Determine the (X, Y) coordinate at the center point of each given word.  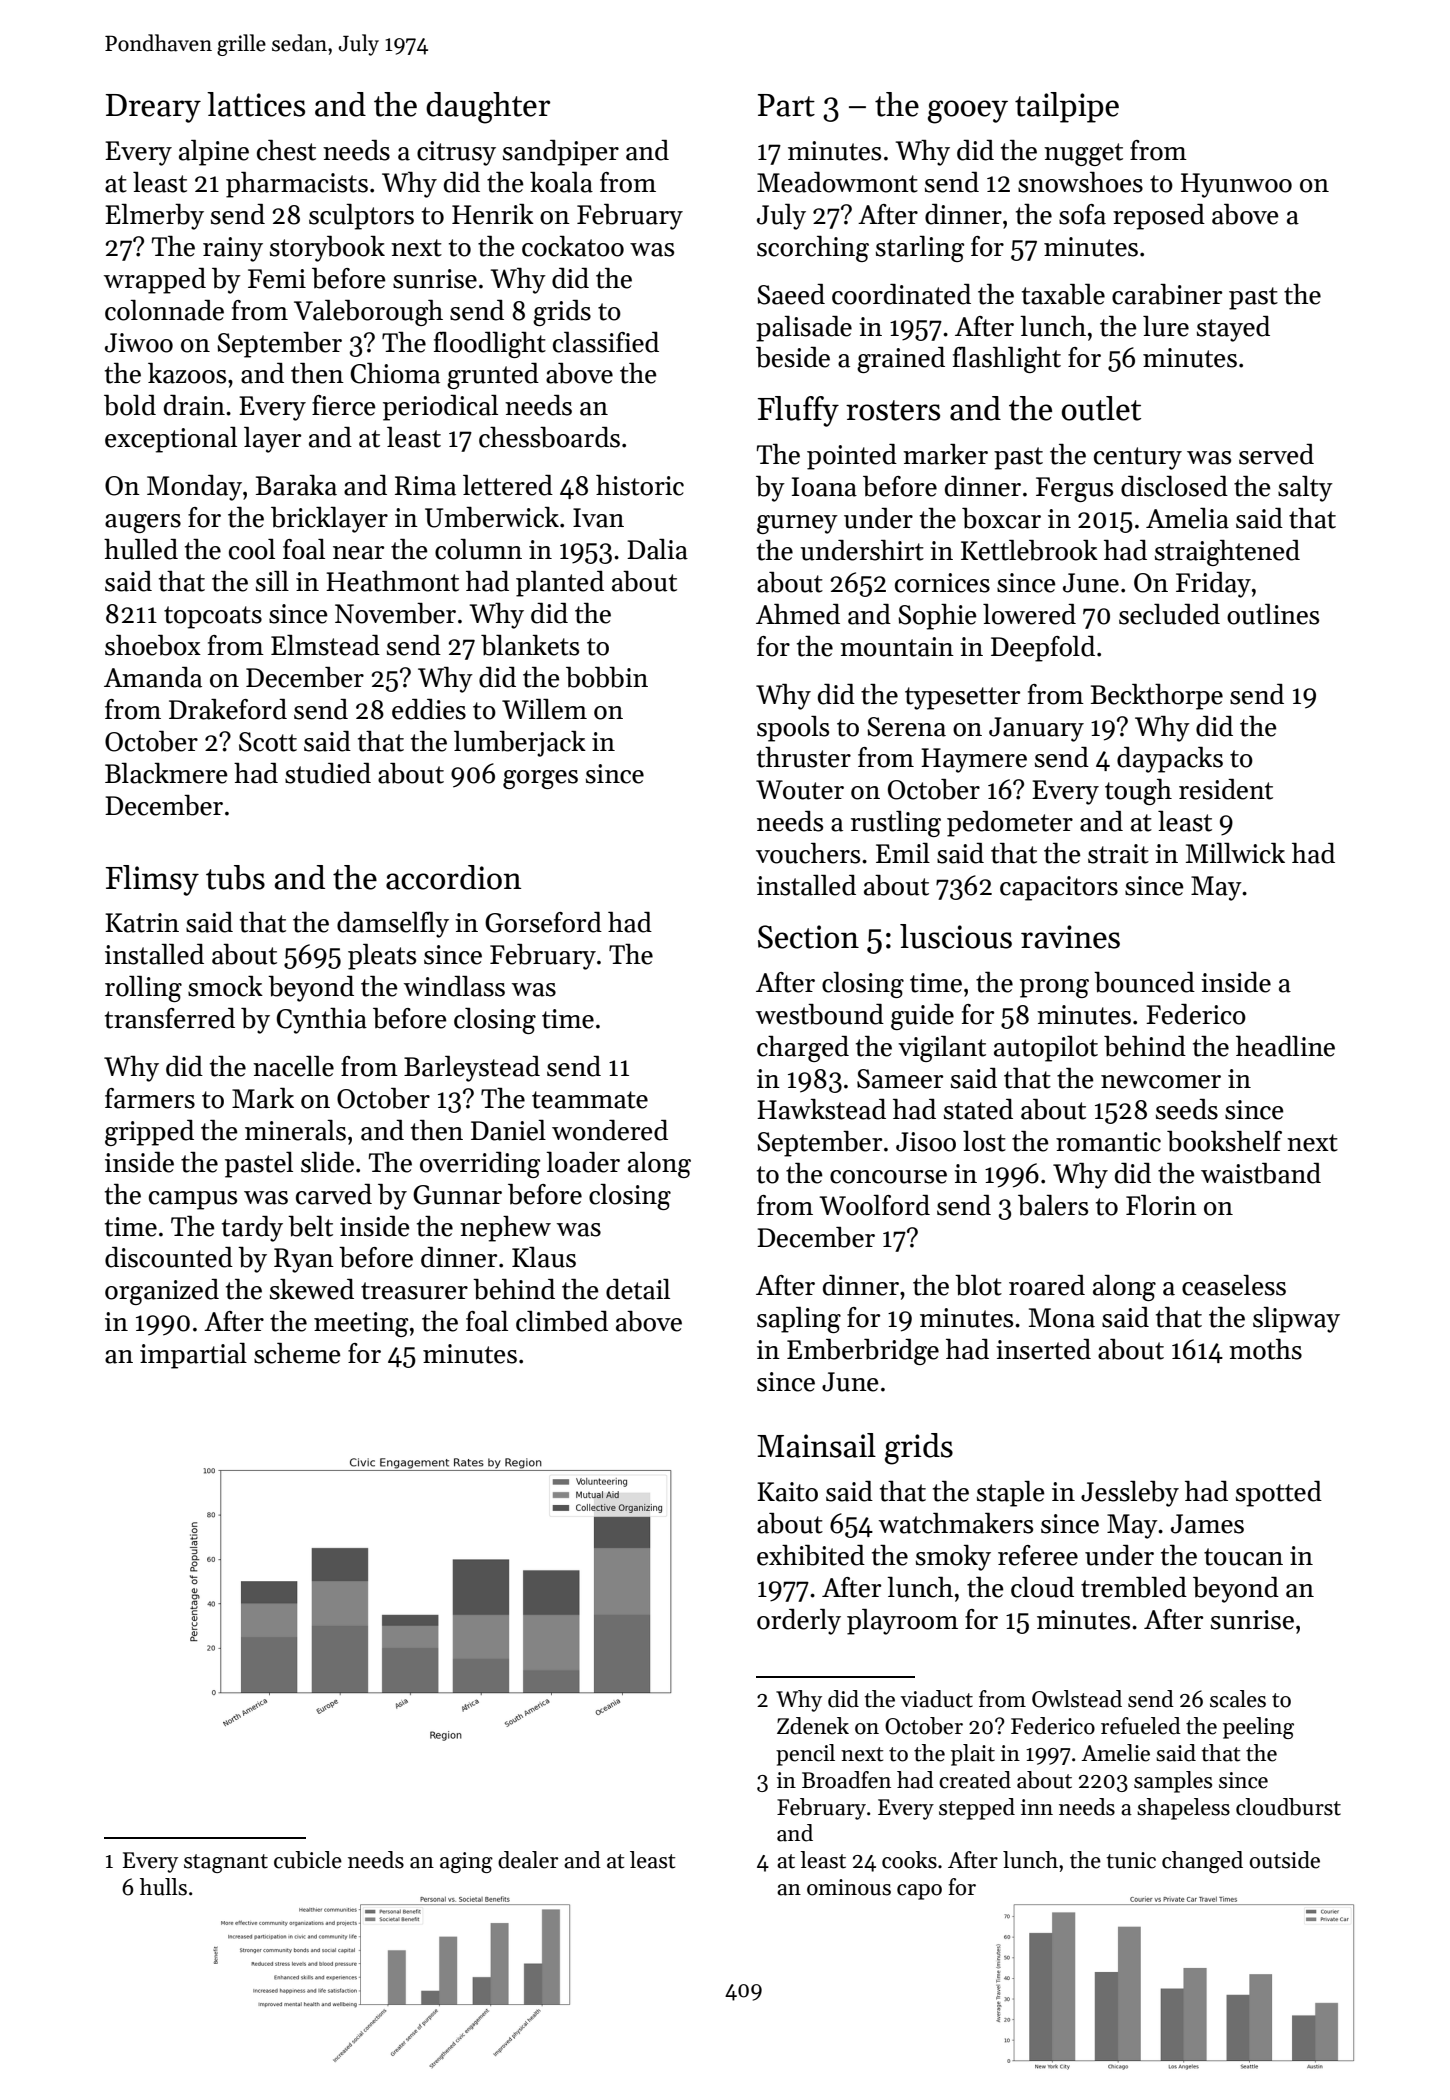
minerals (295, 1130)
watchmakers (956, 1523)
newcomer (1161, 1082)
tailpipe (1067, 107)
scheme (297, 1353)
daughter (488, 108)
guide (922, 1017)
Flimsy (152, 880)
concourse (888, 1177)
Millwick (1235, 853)
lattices (256, 104)
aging (466, 1862)
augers (143, 523)
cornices (942, 583)
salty (1305, 489)
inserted (1043, 1349)
